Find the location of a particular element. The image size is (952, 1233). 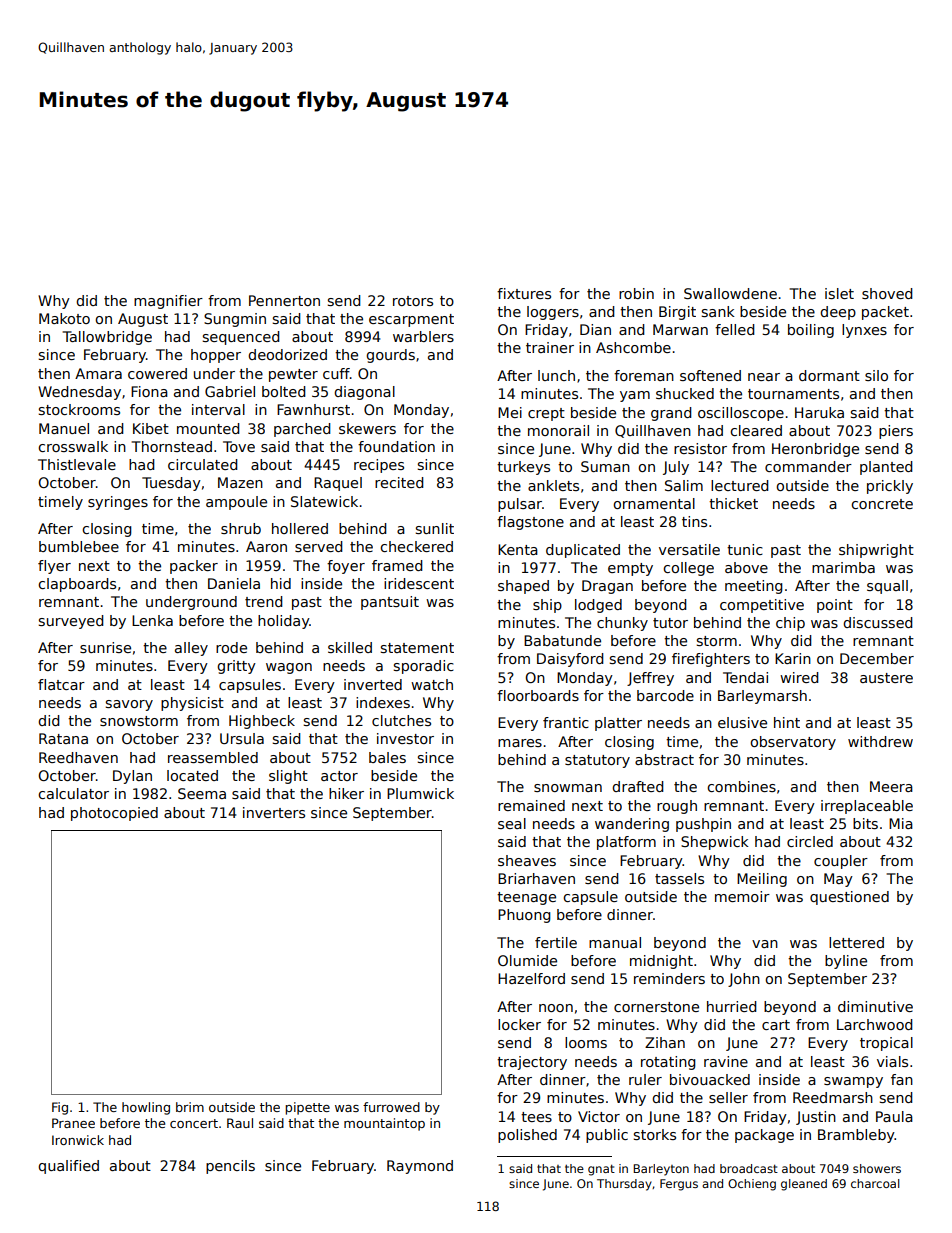

flatcar is located at coordinates (61, 684).
